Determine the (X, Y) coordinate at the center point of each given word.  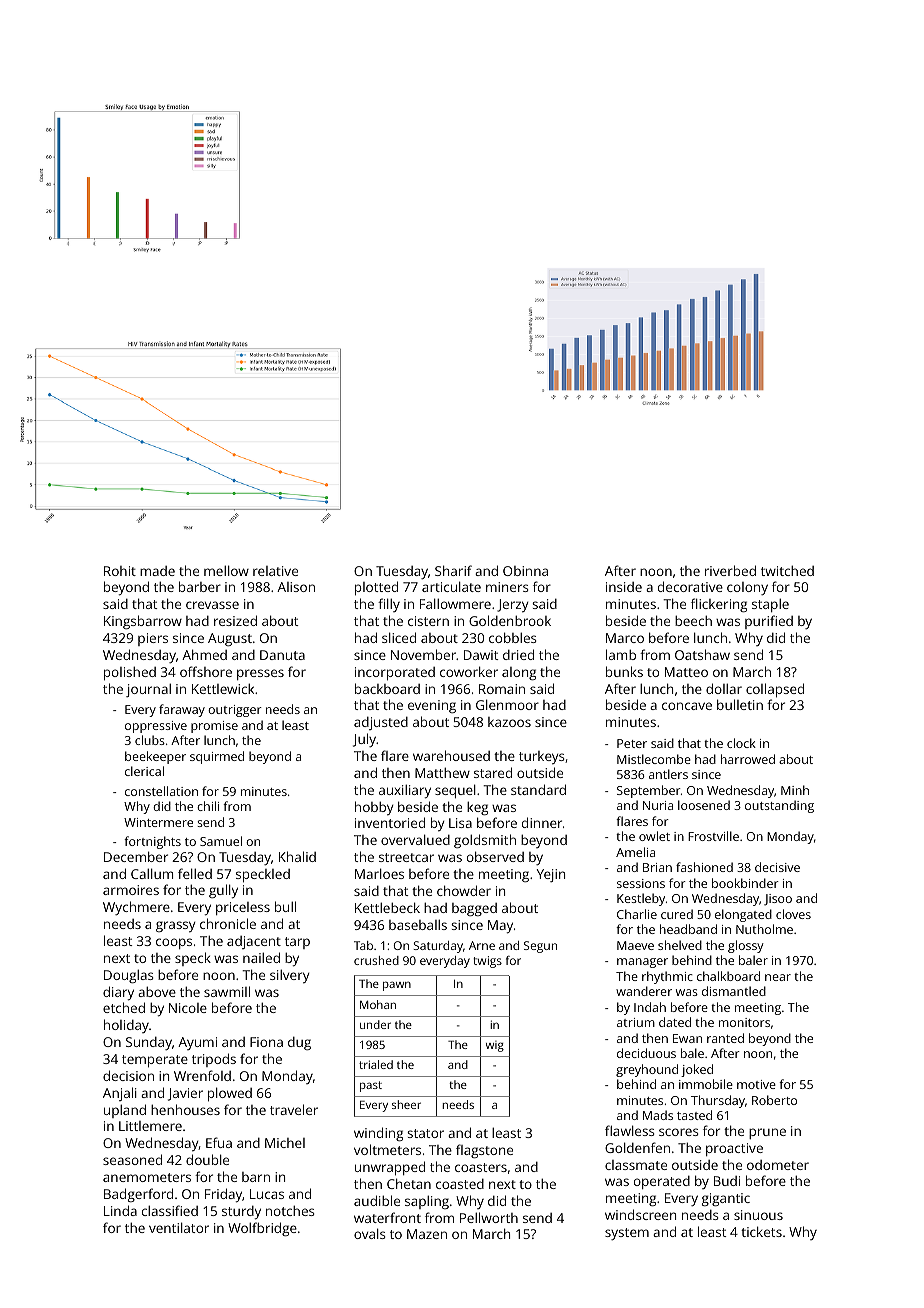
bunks (624, 671)
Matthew (442, 772)
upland (125, 1111)
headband (688, 929)
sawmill (227, 991)
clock (741, 743)
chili (208, 806)
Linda (120, 1210)
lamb (621, 654)
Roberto (774, 1100)
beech (693, 620)
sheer (406, 1104)
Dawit (481, 655)
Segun (540, 947)
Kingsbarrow (143, 622)
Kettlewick (223, 688)
